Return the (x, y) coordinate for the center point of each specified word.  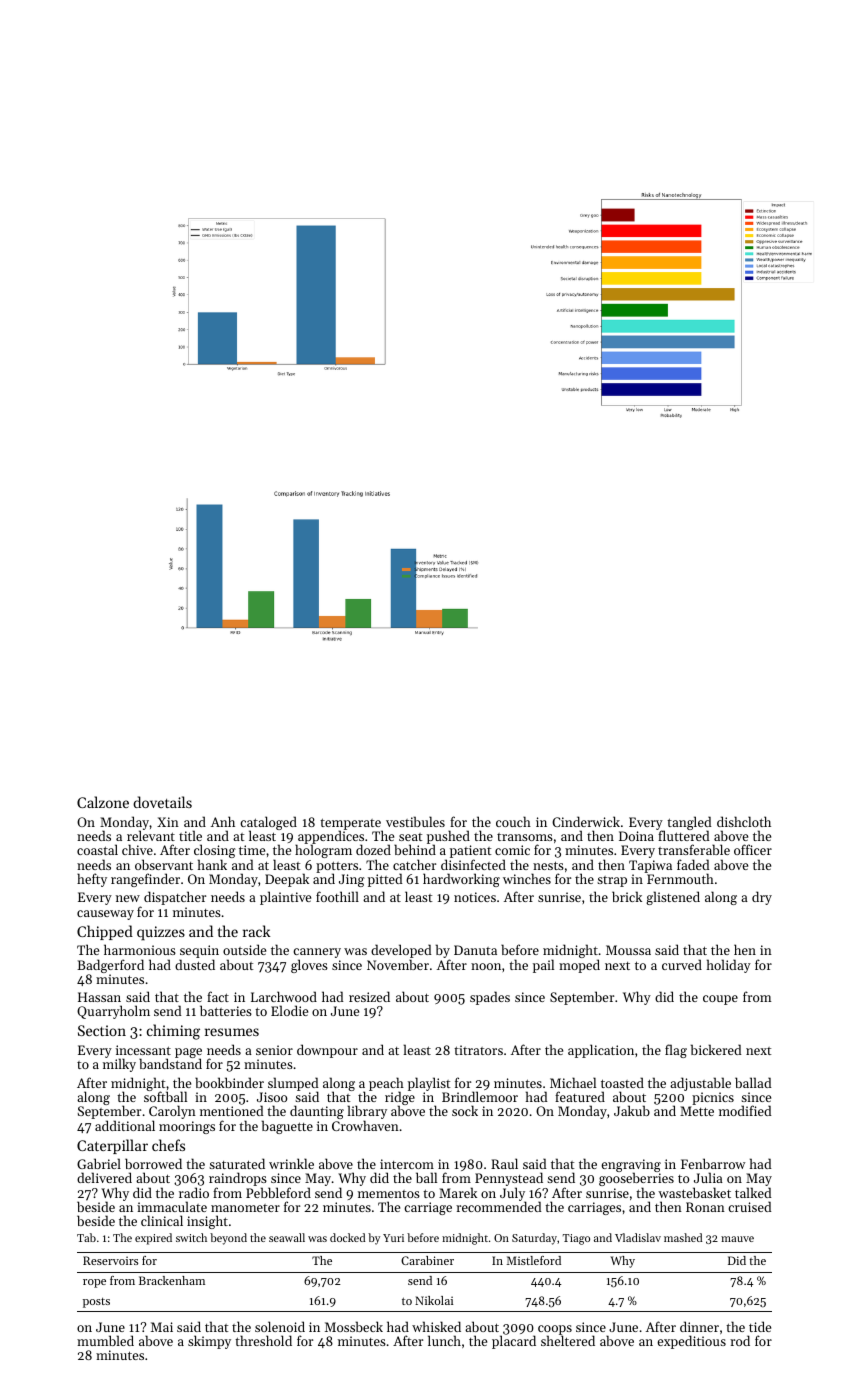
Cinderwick (586, 821)
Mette (697, 1111)
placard (514, 1342)
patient (471, 851)
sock (465, 1110)
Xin (168, 822)
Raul (504, 1163)
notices (475, 897)
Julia (708, 1177)
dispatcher (175, 898)
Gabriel (99, 1163)
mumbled (105, 1340)
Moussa (628, 950)
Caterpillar (112, 1146)
